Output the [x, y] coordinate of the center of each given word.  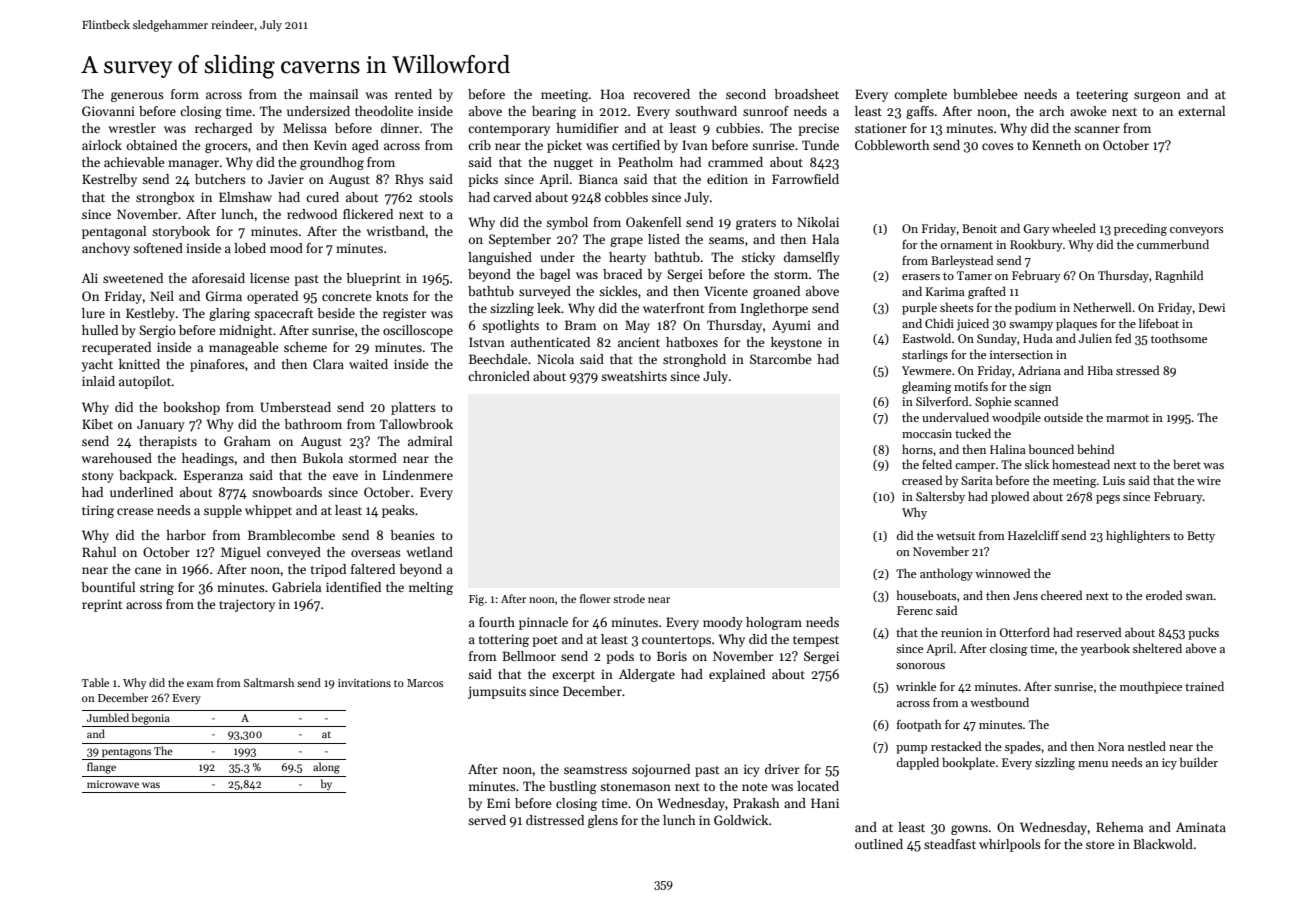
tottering [504, 640]
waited [368, 364]
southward [706, 111]
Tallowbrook [416, 424]
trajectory [247, 605]
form [185, 94]
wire [1209, 480]
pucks [1203, 633]
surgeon [1157, 97]
